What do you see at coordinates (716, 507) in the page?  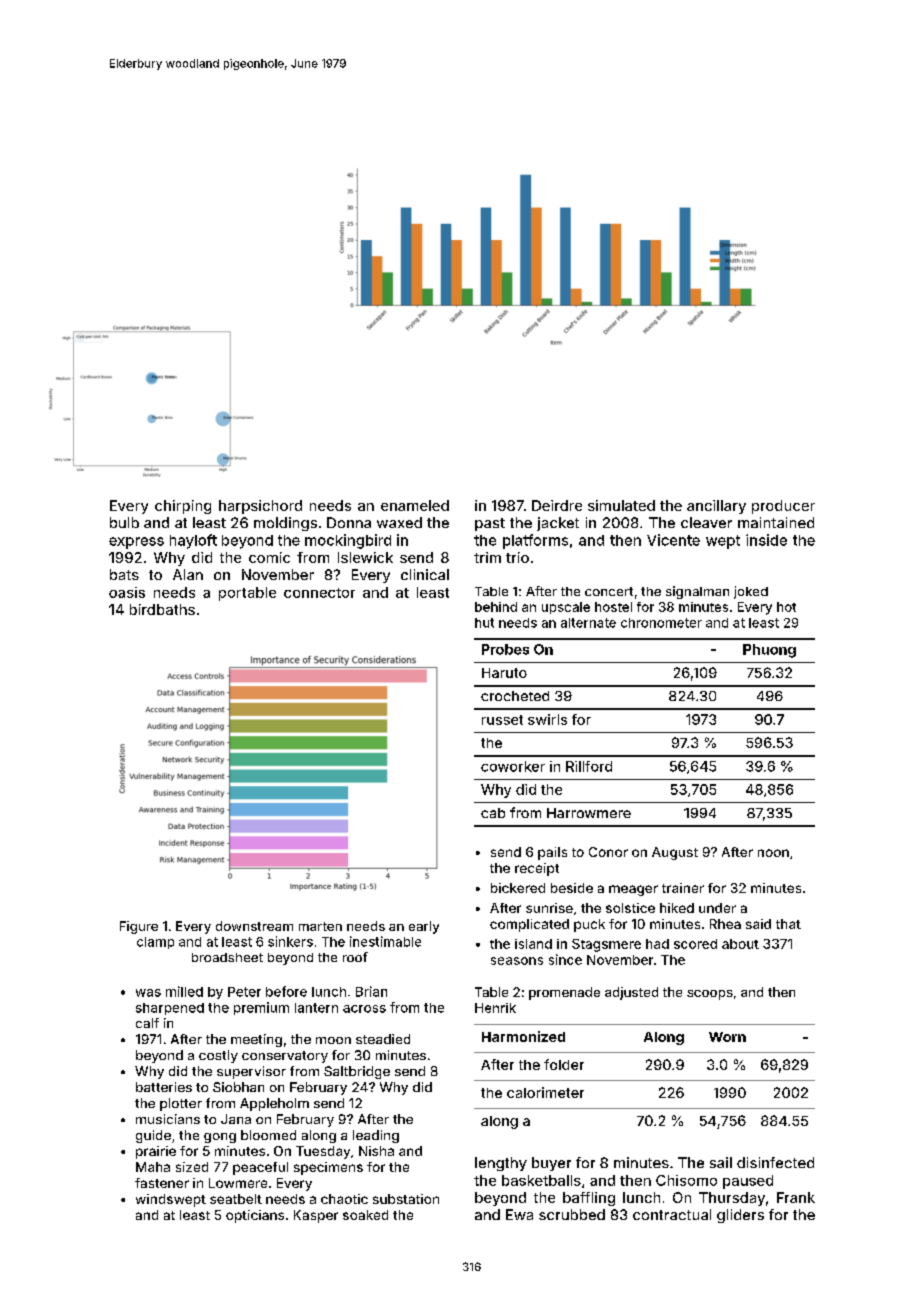 I see `ancillary` at bounding box center [716, 507].
